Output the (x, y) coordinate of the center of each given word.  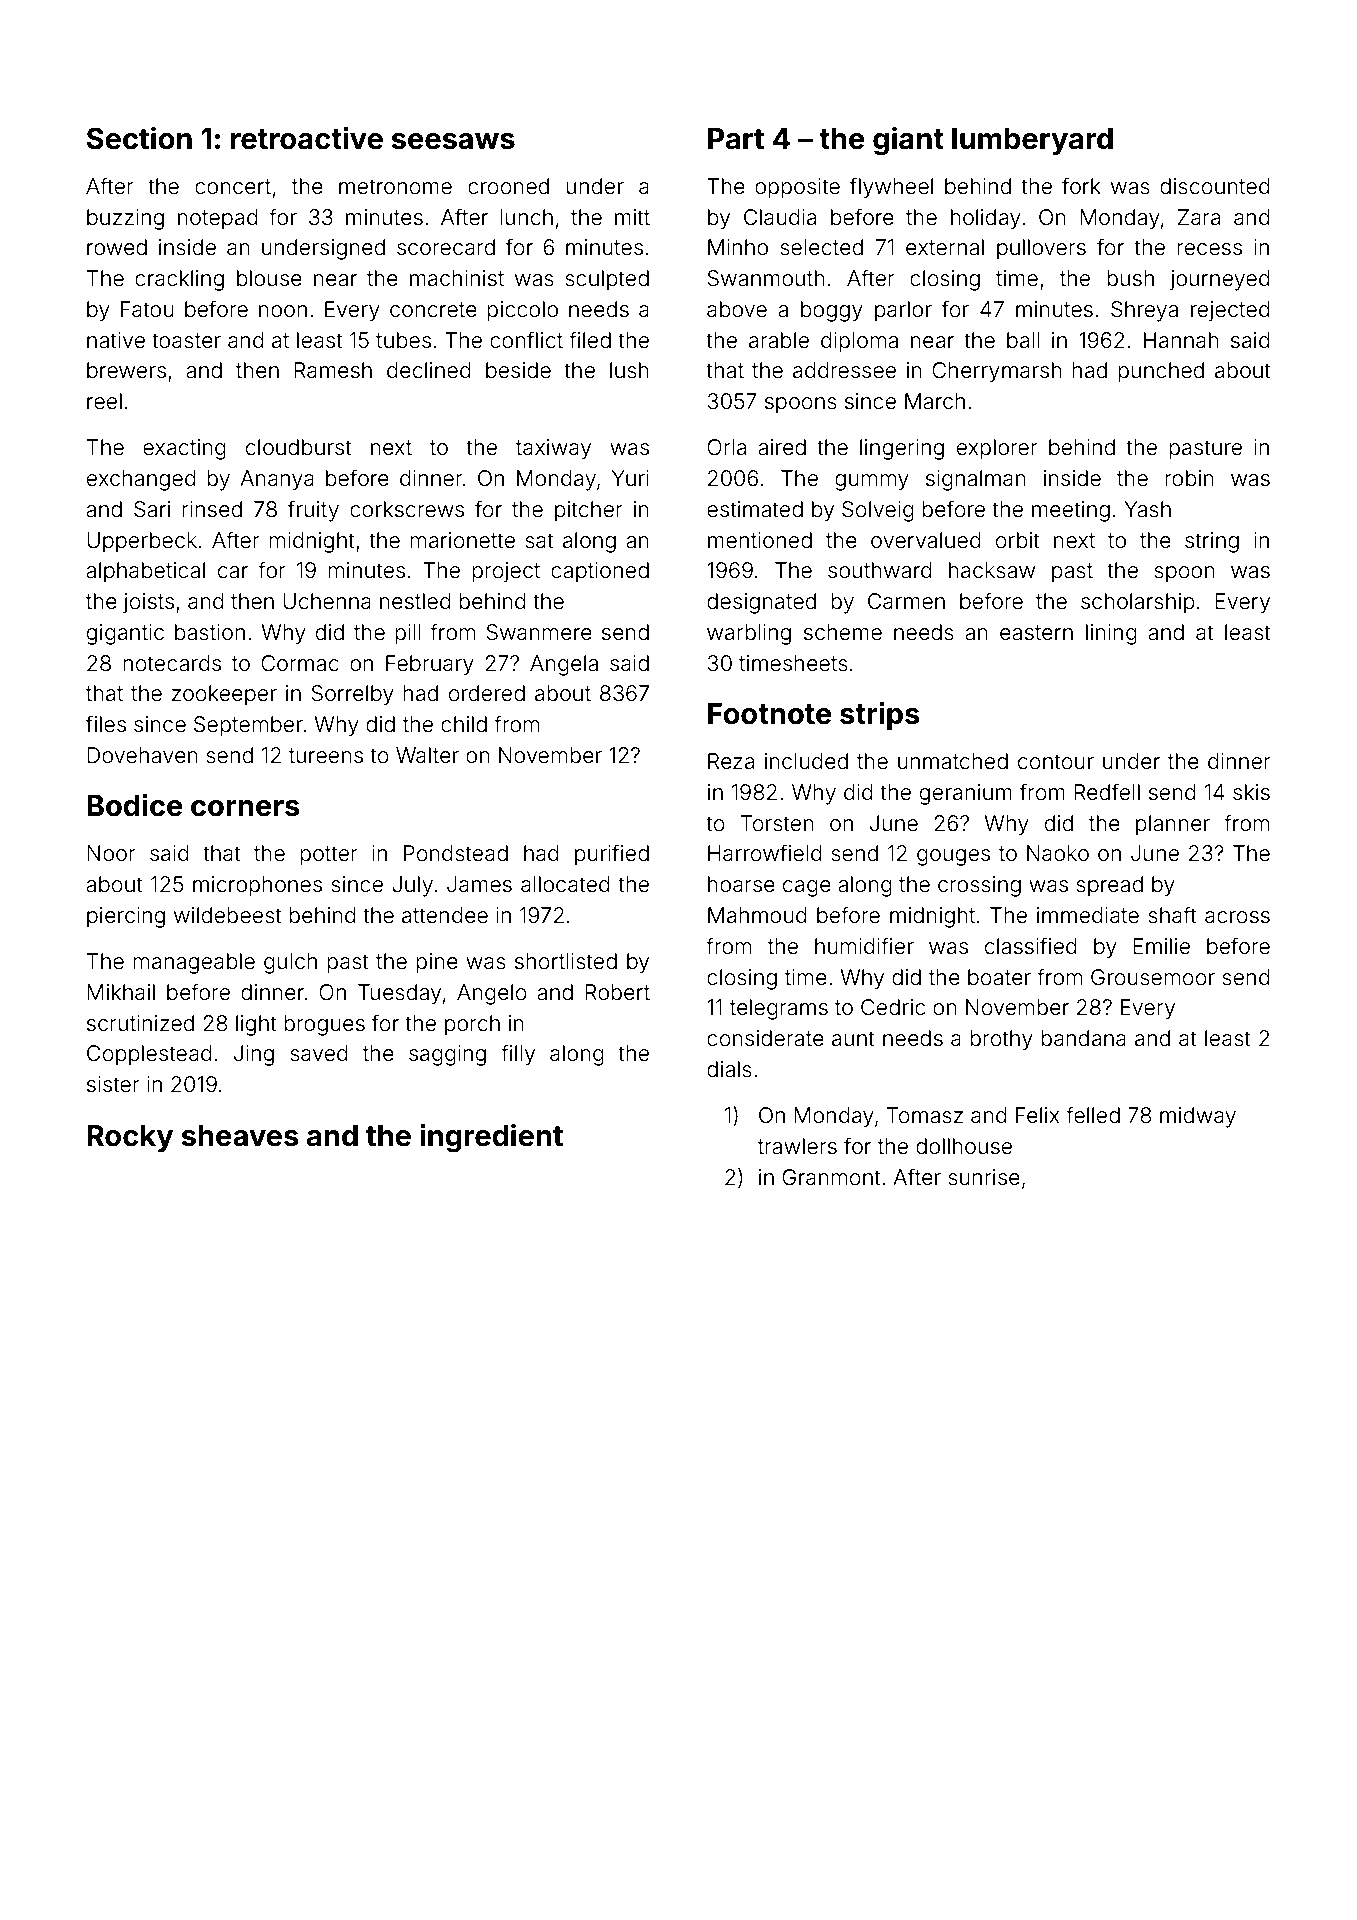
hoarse (741, 884)
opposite (797, 188)
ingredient (491, 1138)
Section (139, 138)
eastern (1036, 633)
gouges (953, 857)
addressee (844, 370)
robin (1189, 478)
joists (148, 603)
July (412, 886)
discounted (1215, 186)
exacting (184, 449)
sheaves (240, 1136)
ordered (487, 693)
